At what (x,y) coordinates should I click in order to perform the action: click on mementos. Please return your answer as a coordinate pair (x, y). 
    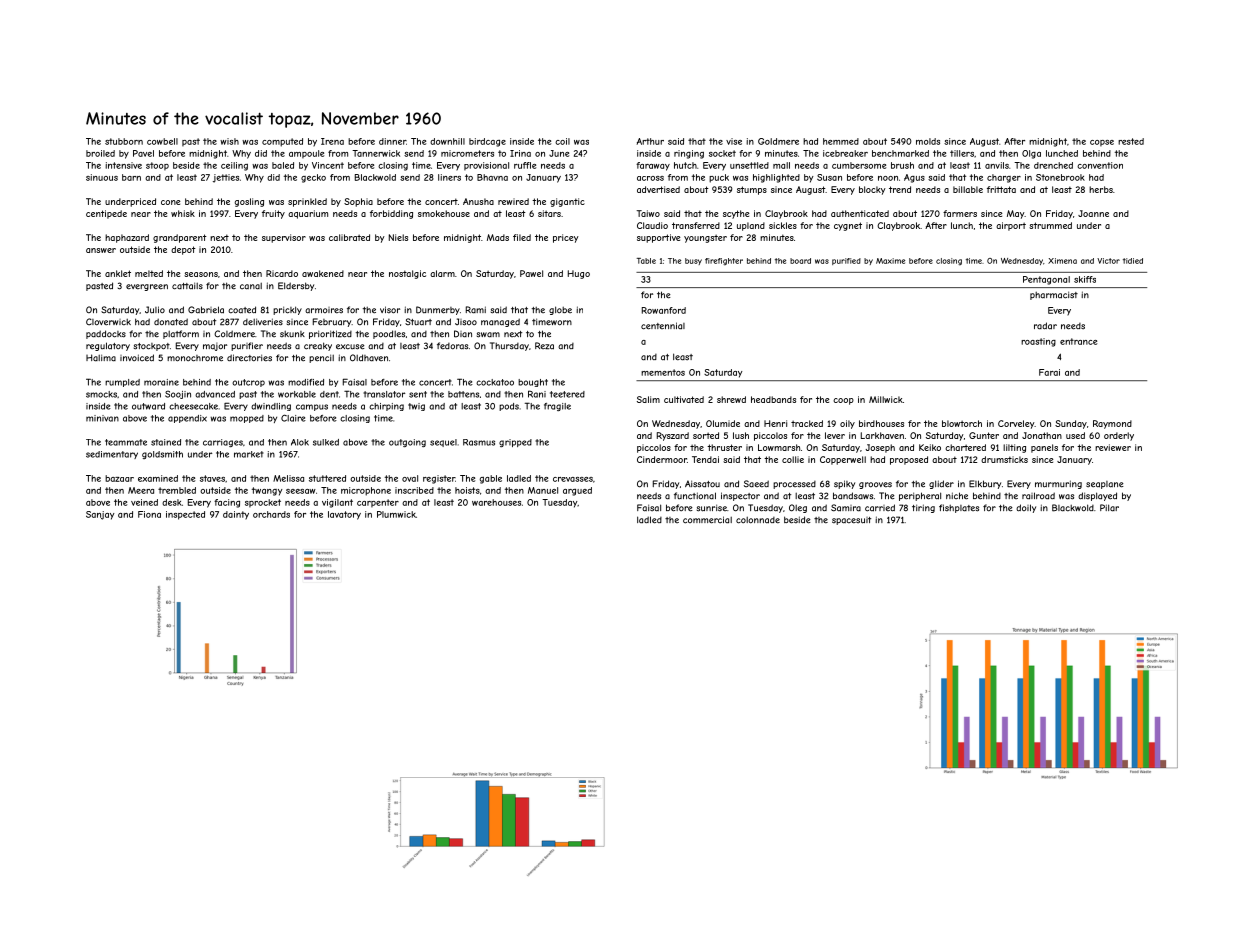
    Looking at the image, I should click on (663, 372).
